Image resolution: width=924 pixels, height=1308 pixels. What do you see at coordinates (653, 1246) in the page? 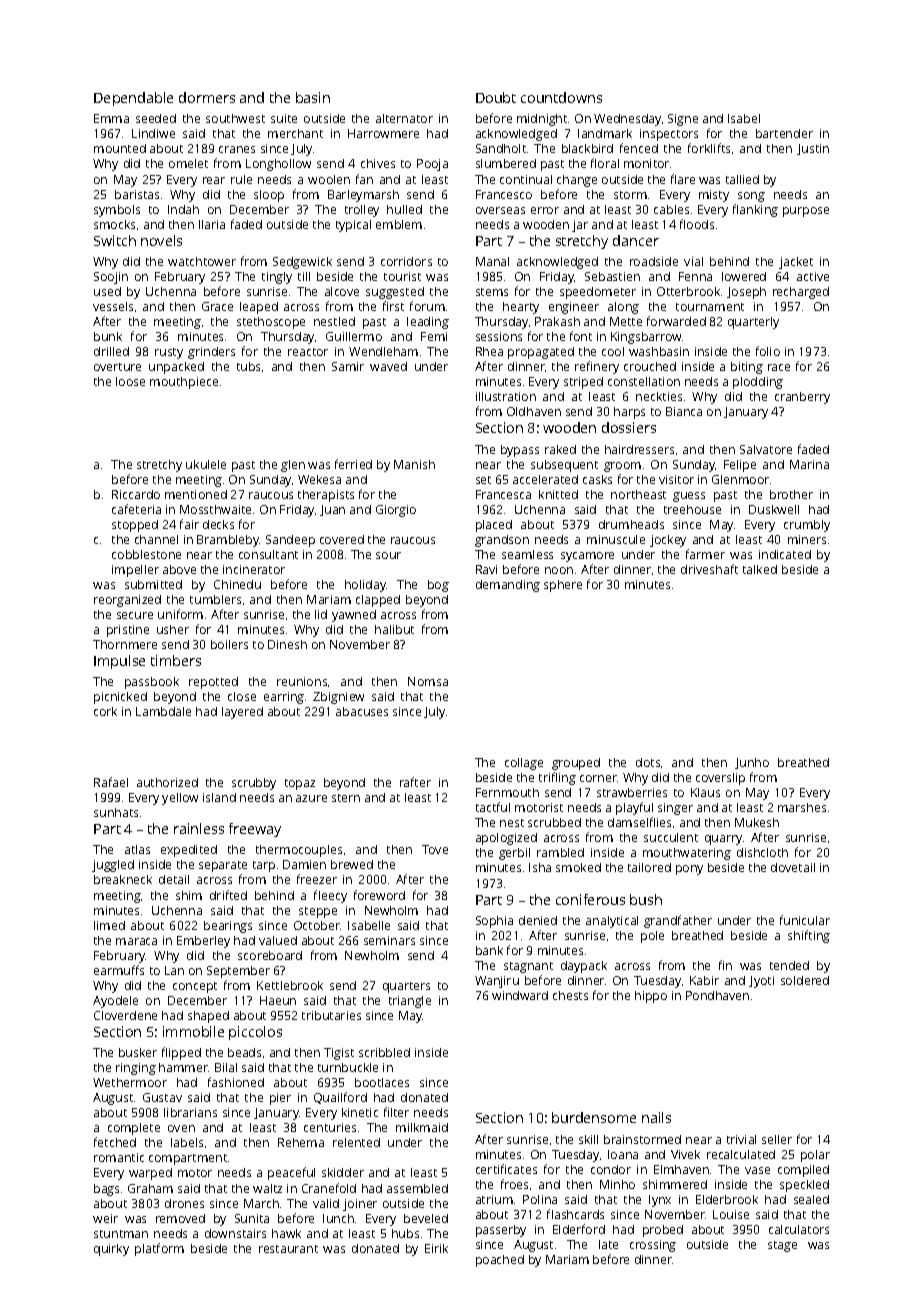
I see `crossing` at bounding box center [653, 1246].
